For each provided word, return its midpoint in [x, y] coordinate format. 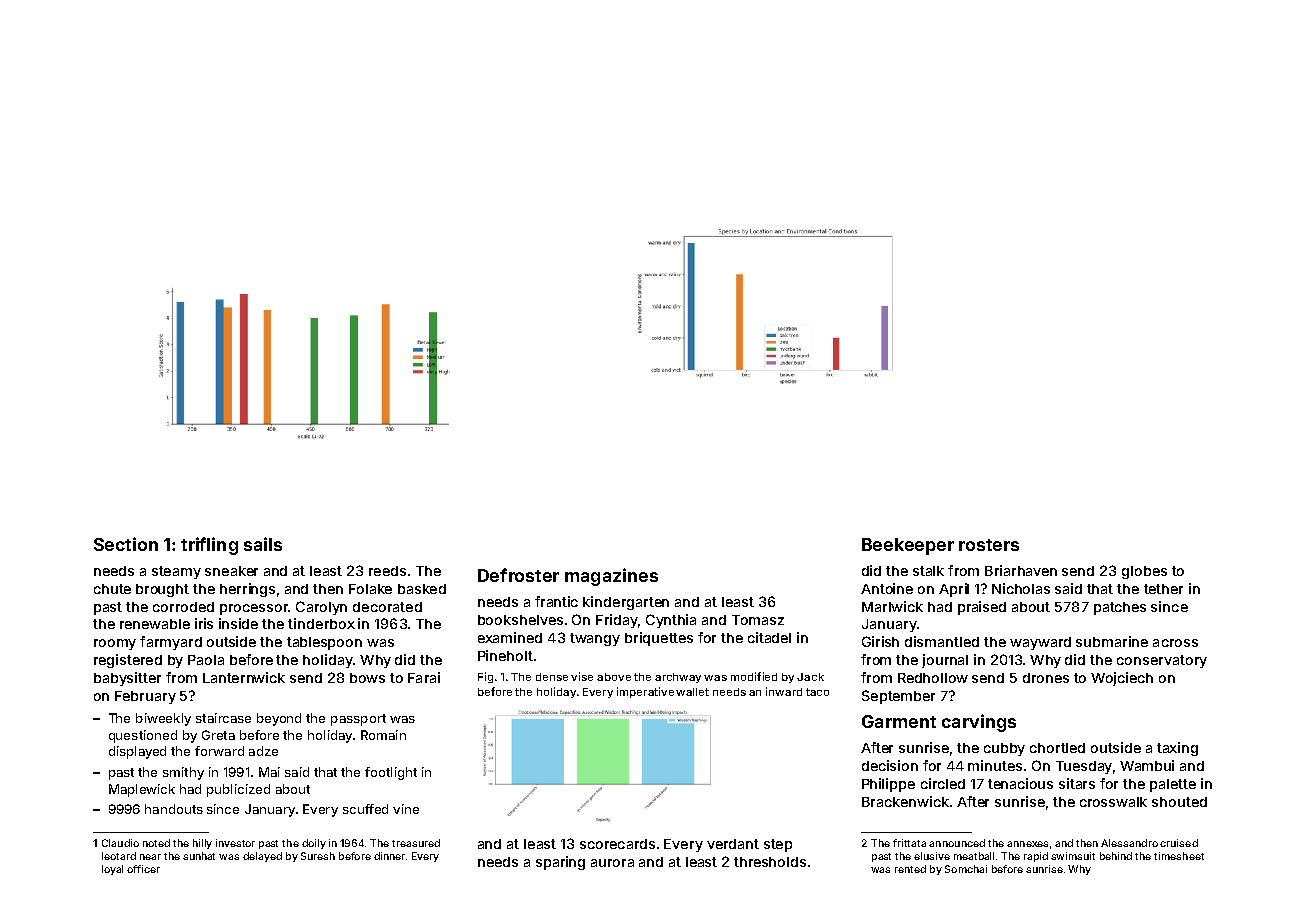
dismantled [942, 641]
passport [358, 720]
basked [422, 589]
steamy [176, 572]
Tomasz [758, 620]
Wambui [1147, 765]
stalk [928, 571]
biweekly [163, 719]
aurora [612, 863]
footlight [391, 773]
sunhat [199, 856]
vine [406, 809]
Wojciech [1122, 679]
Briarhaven [1021, 570]
